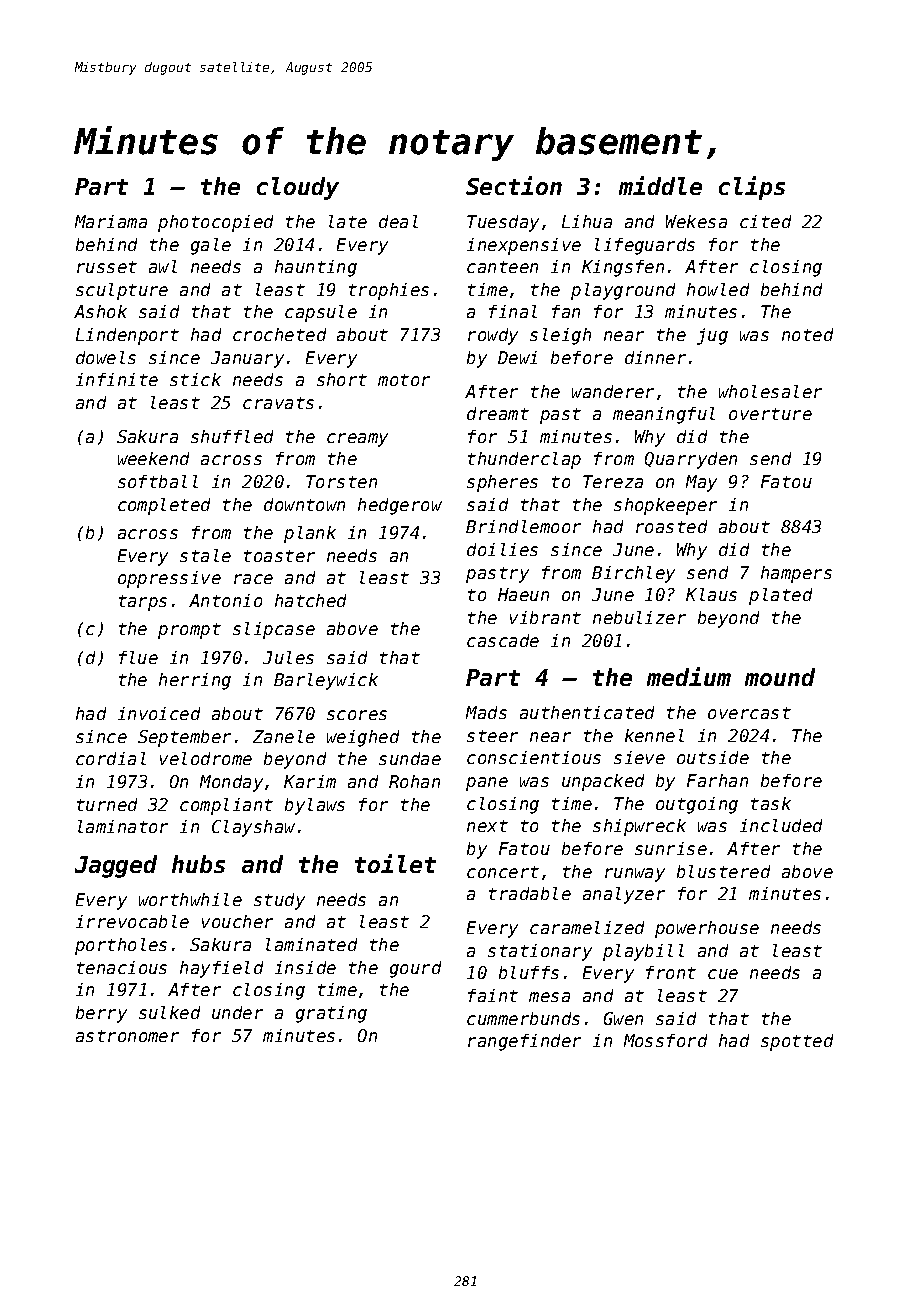  What do you see at coordinates (807, 334) in the page?
I see `noted` at bounding box center [807, 334].
